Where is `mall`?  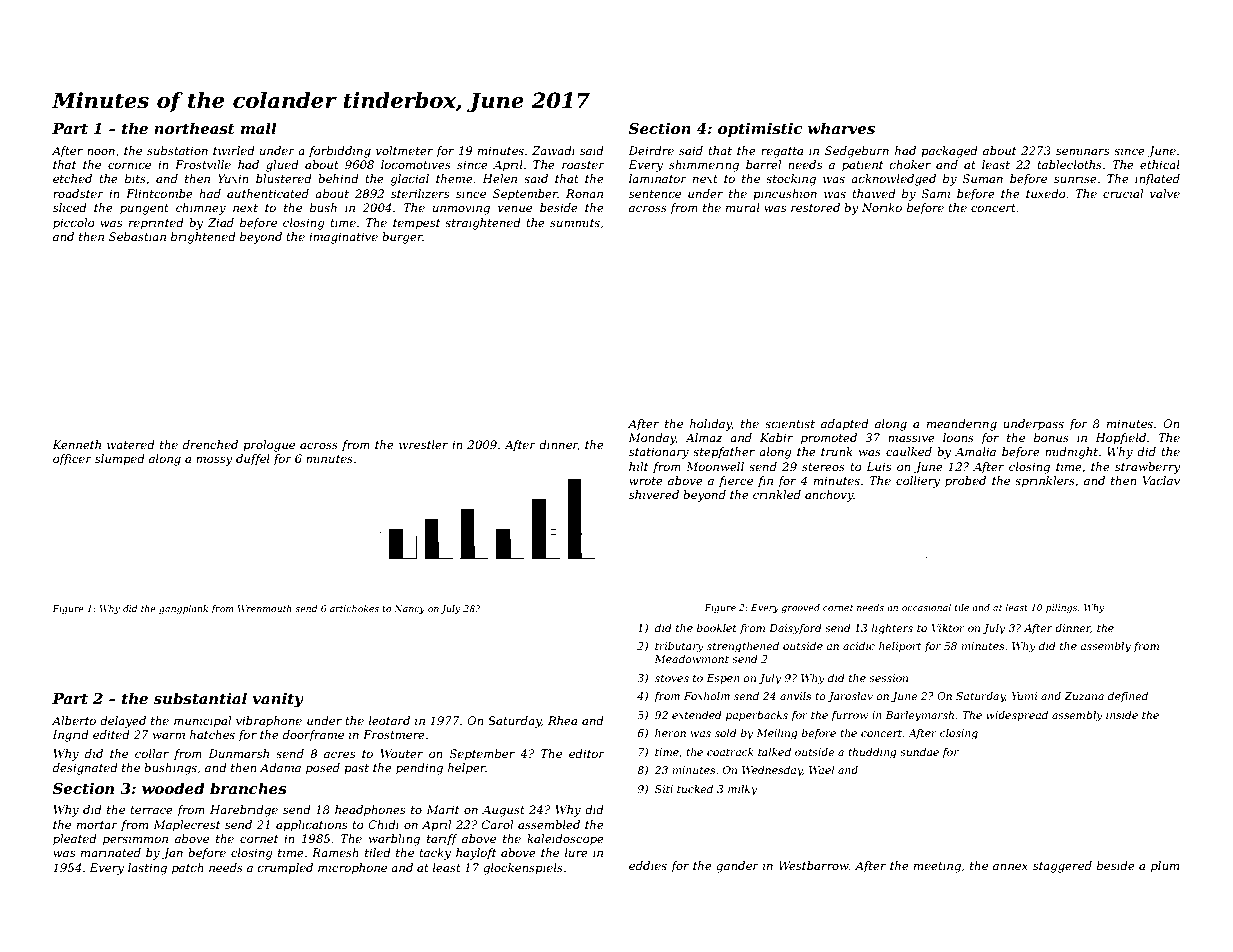
mall is located at coordinates (258, 128).
